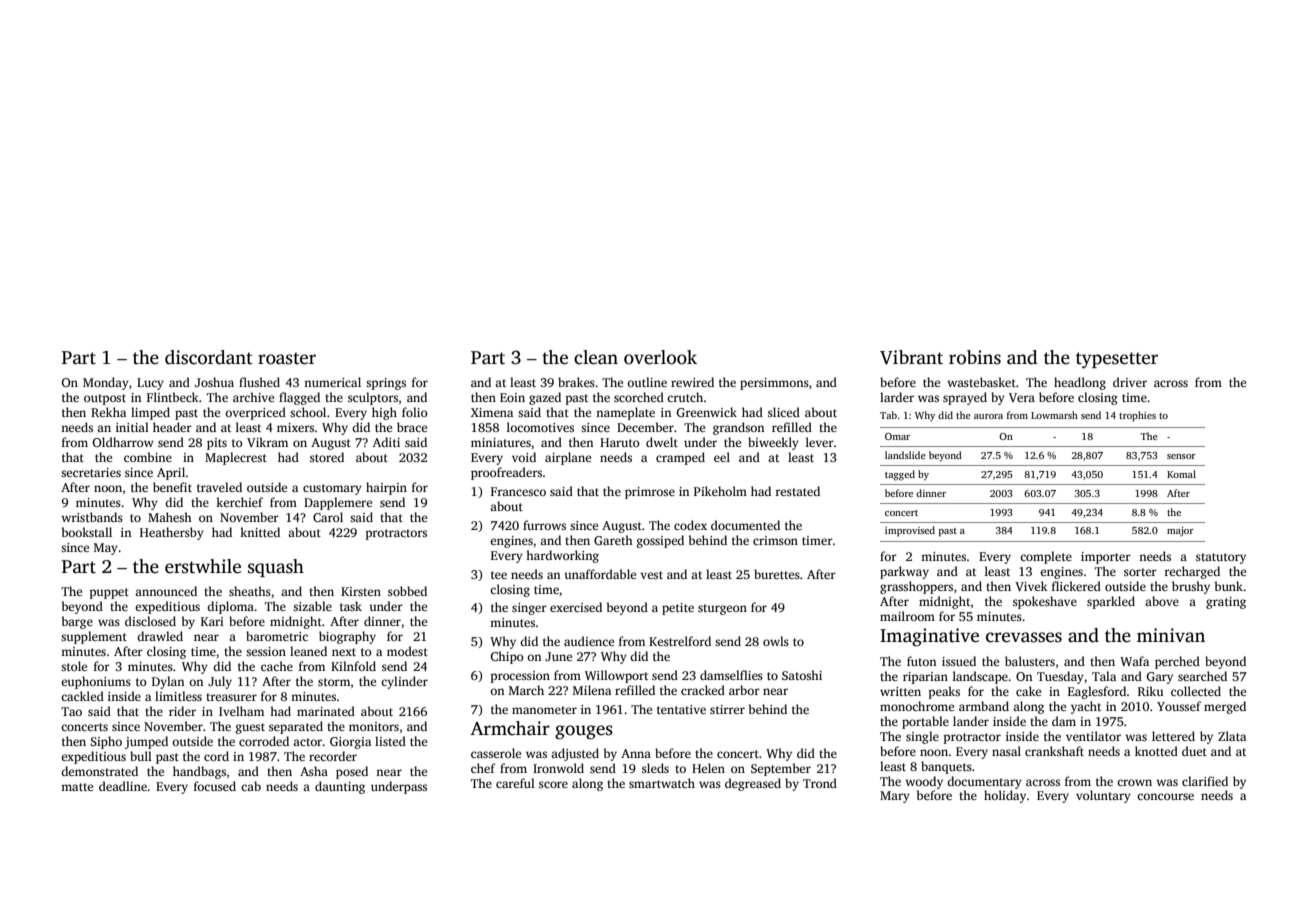 The image size is (1308, 924). What do you see at coordinates (965, 398) in the screenshot?
I see `sprayed` at bounding box center [965, 398].
